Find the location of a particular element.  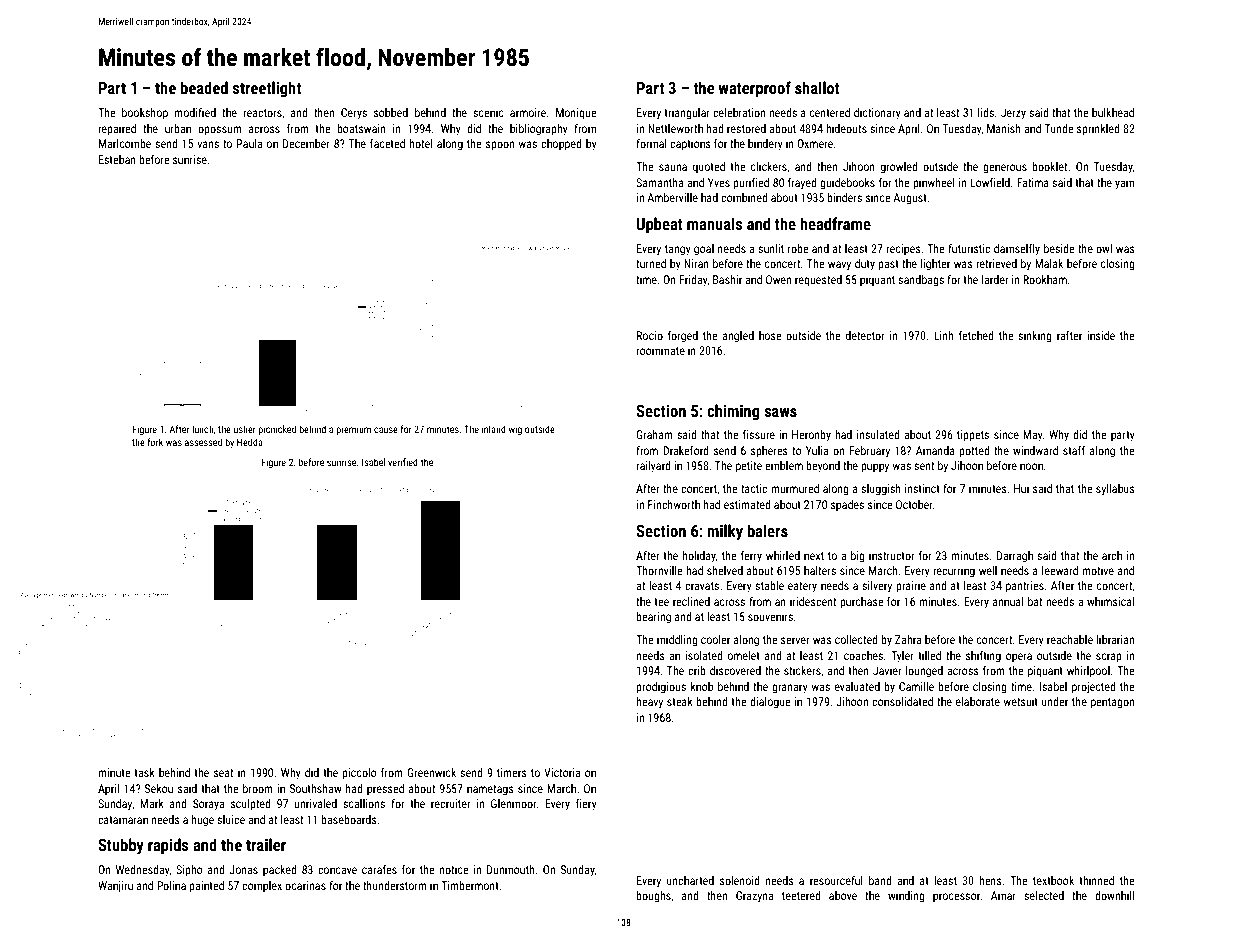

sprinkled is located at coordinates (1098, 130).
